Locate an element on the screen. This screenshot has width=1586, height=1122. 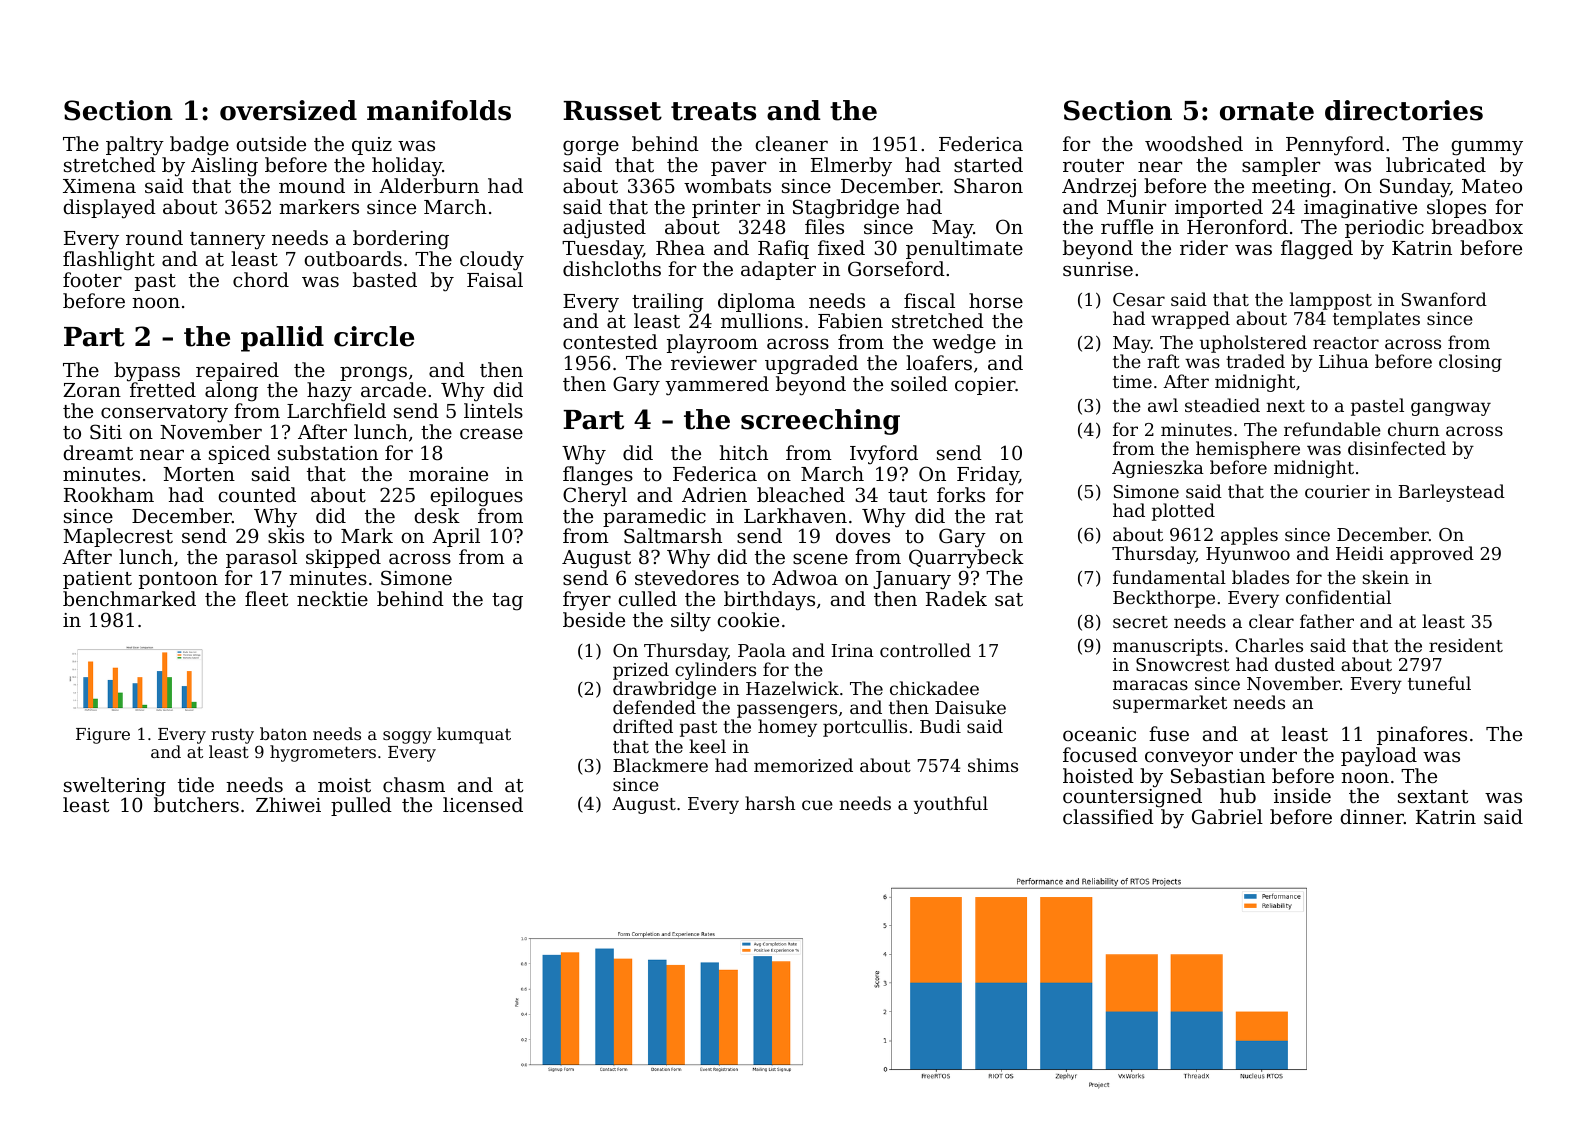
butchers is located at coordinates (196, 804).
